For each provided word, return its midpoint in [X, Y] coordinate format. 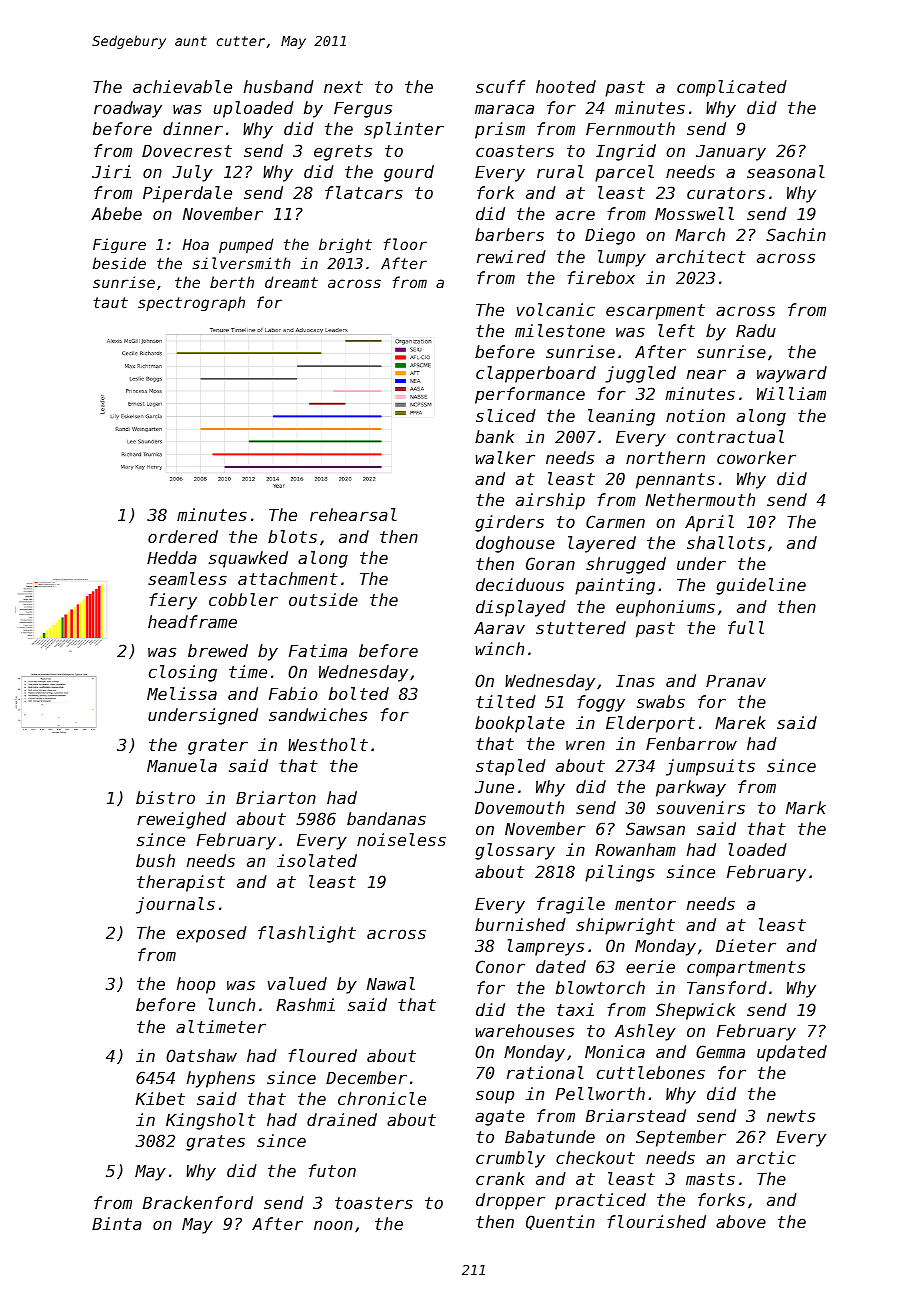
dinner [193, 128]
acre [575, 215]
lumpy [622, 258]
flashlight [307, 934]
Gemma [720, 1051]
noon [333, 1225]
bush [155, 860]
